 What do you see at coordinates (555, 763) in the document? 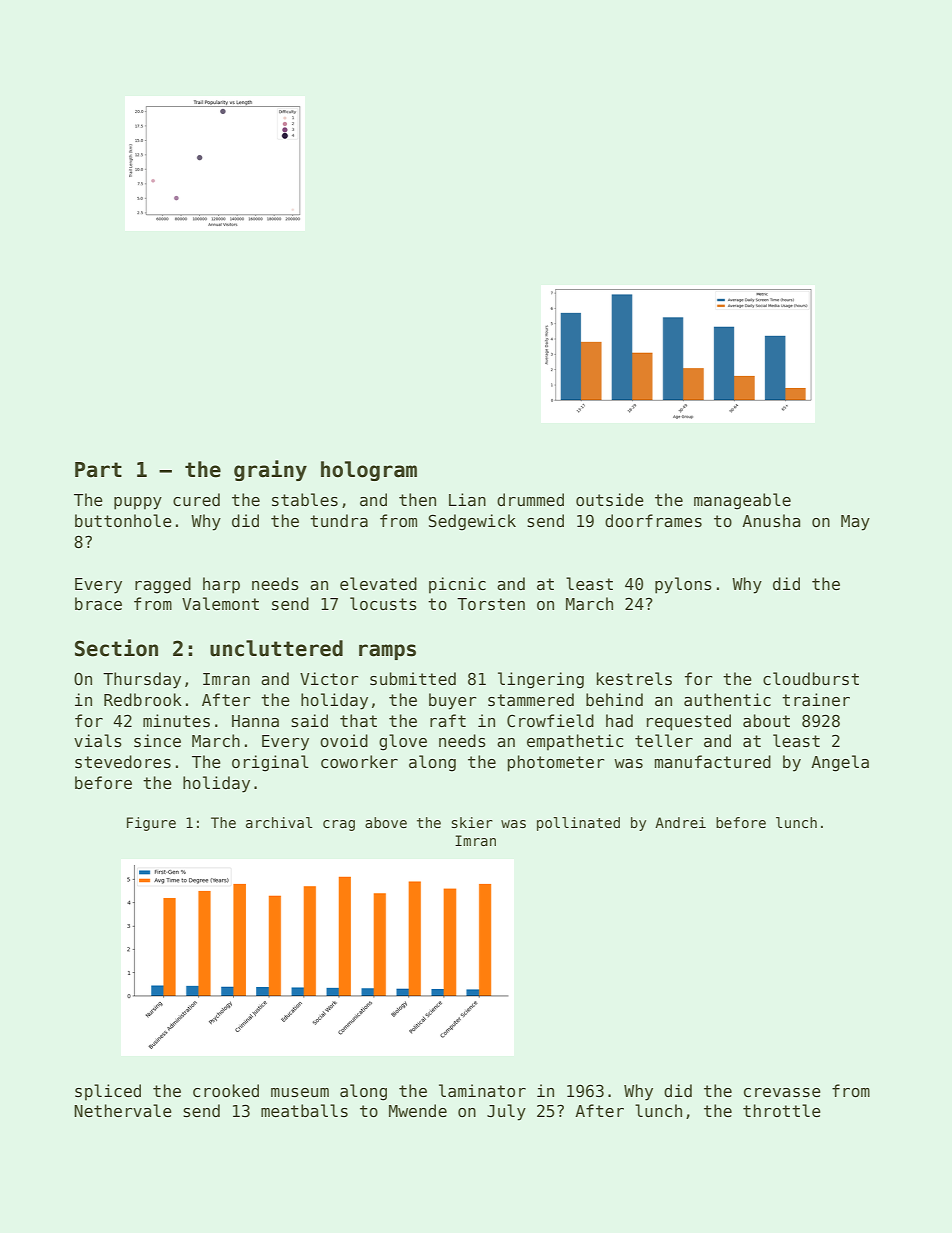
I see `photometer` at bounding box center [555, 763].
